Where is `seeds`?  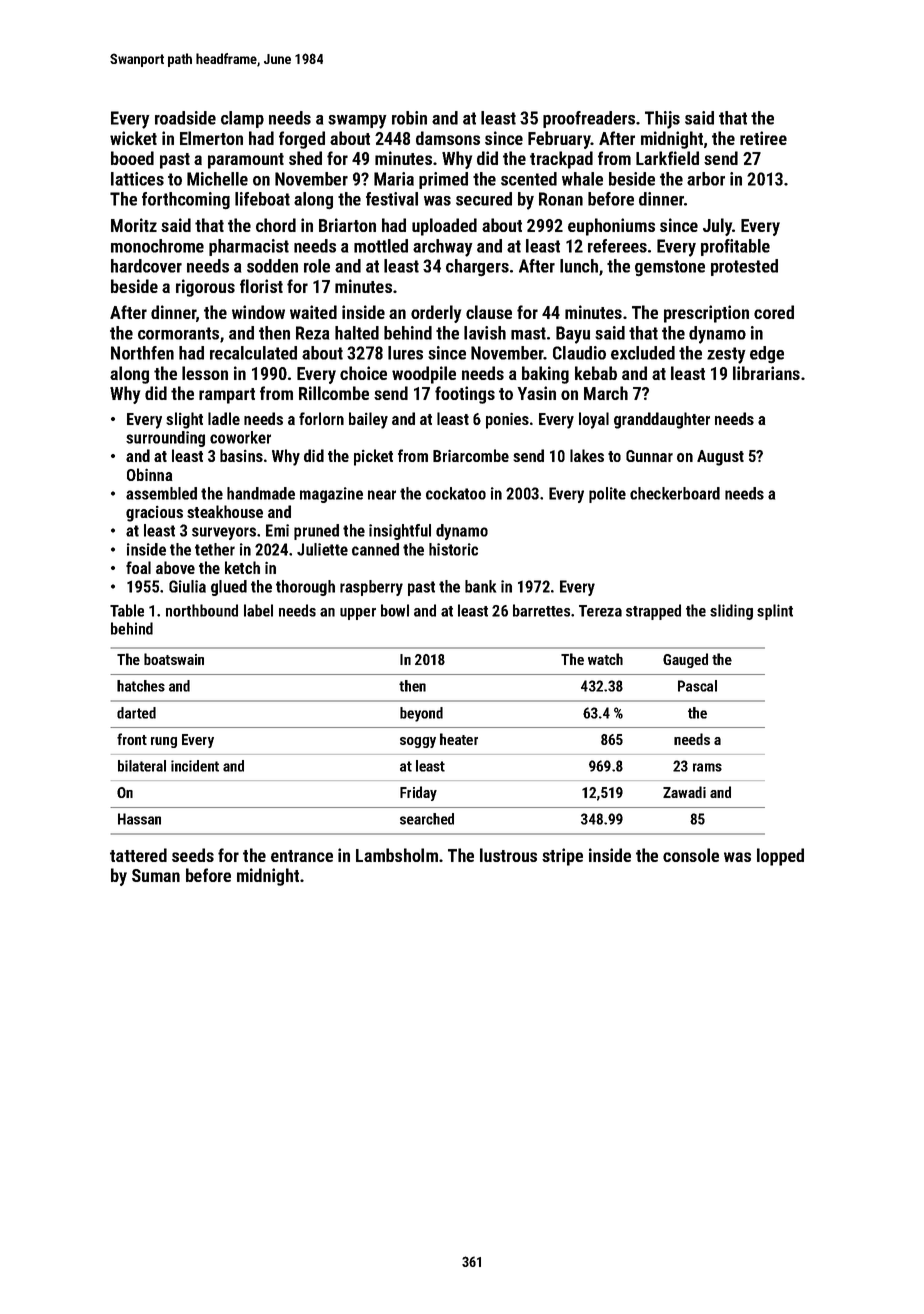 seeds is located at coordinates (193, 855).
